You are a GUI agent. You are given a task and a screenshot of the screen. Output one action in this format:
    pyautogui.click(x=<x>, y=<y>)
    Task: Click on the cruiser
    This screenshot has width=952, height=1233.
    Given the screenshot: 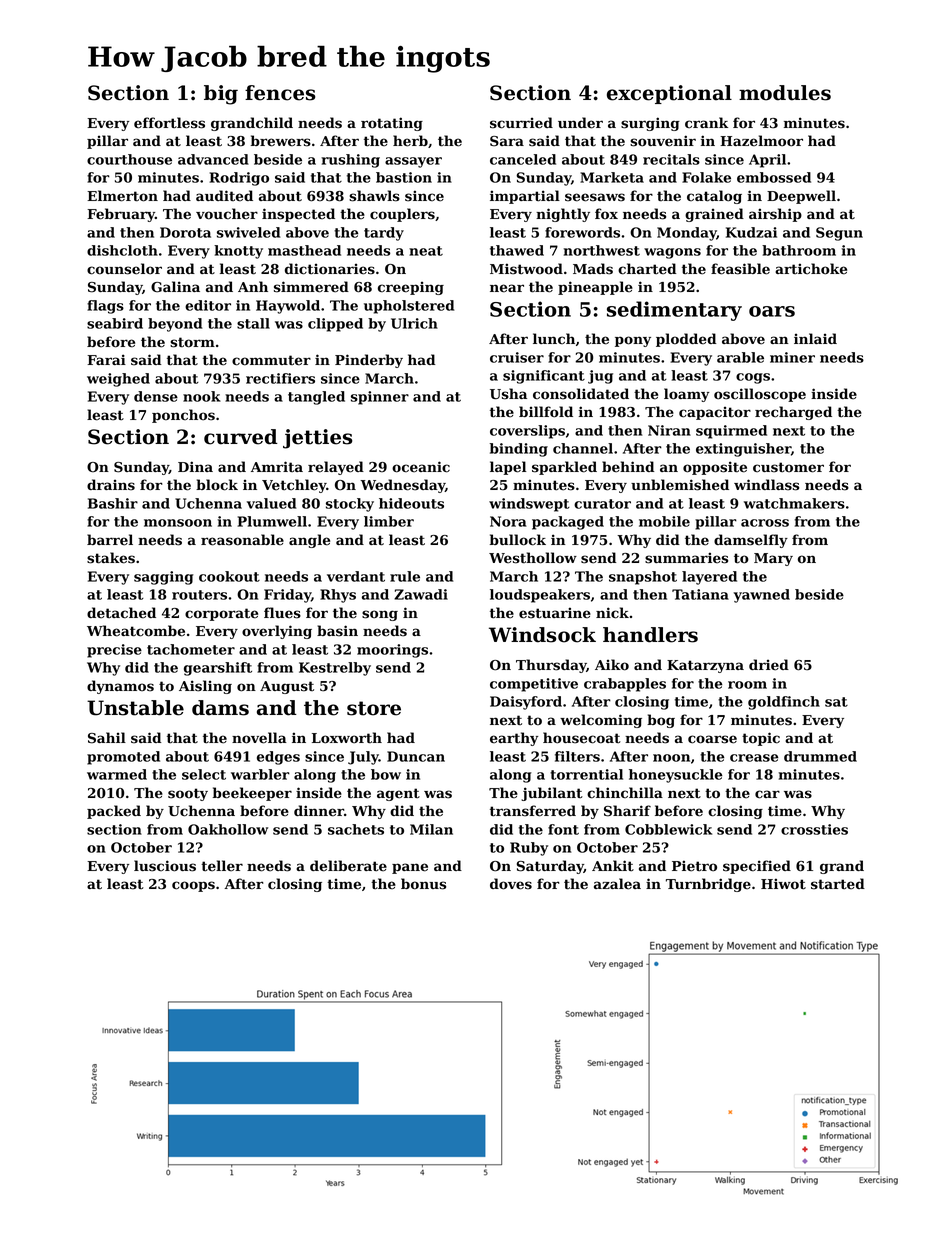 What is the action you would take?
    pyautogui.click(x=517, y=357)
